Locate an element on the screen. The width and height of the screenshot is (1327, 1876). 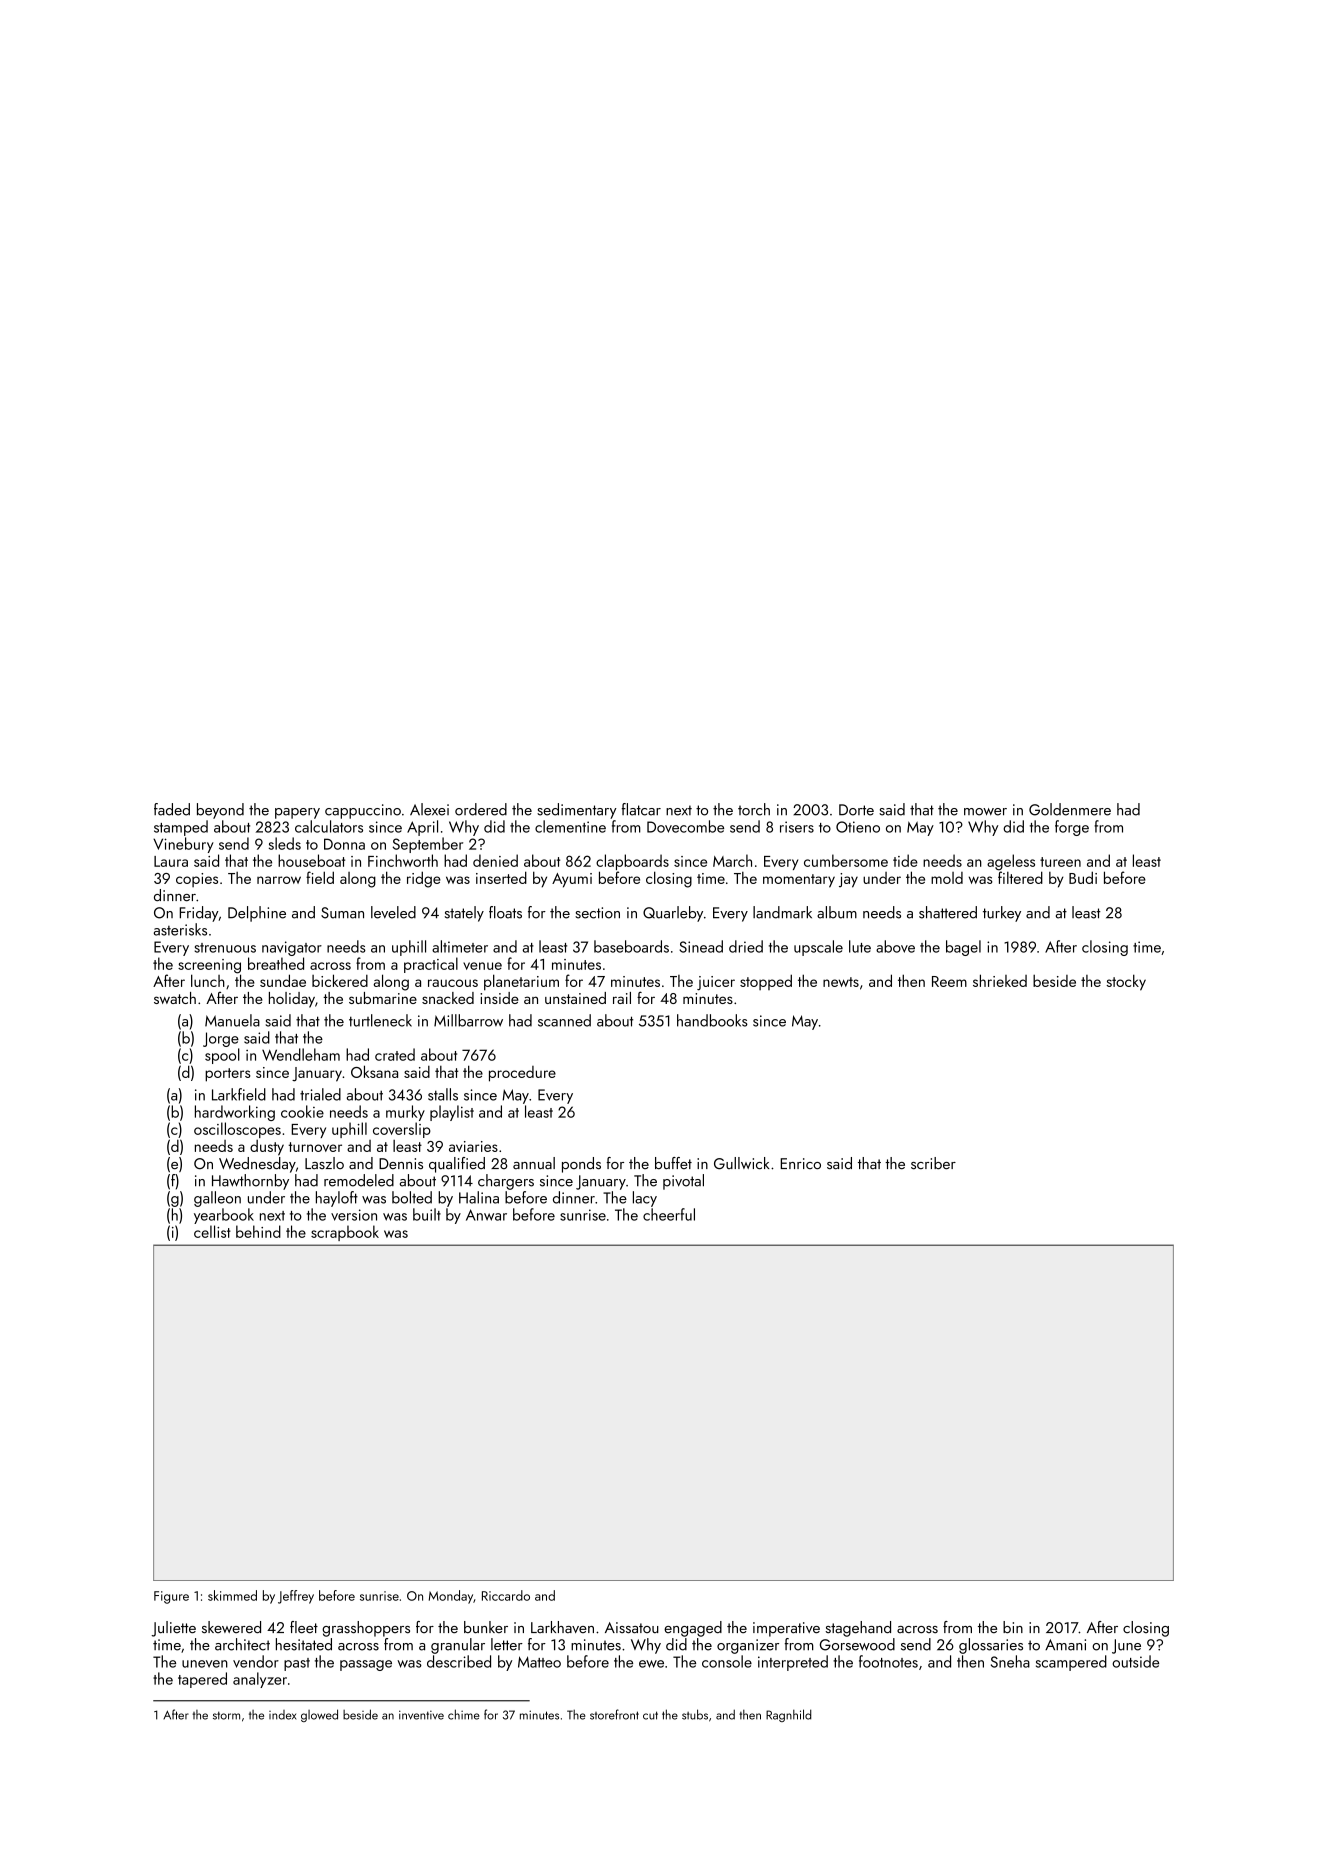
tide is located at coordinates (905, 860).
